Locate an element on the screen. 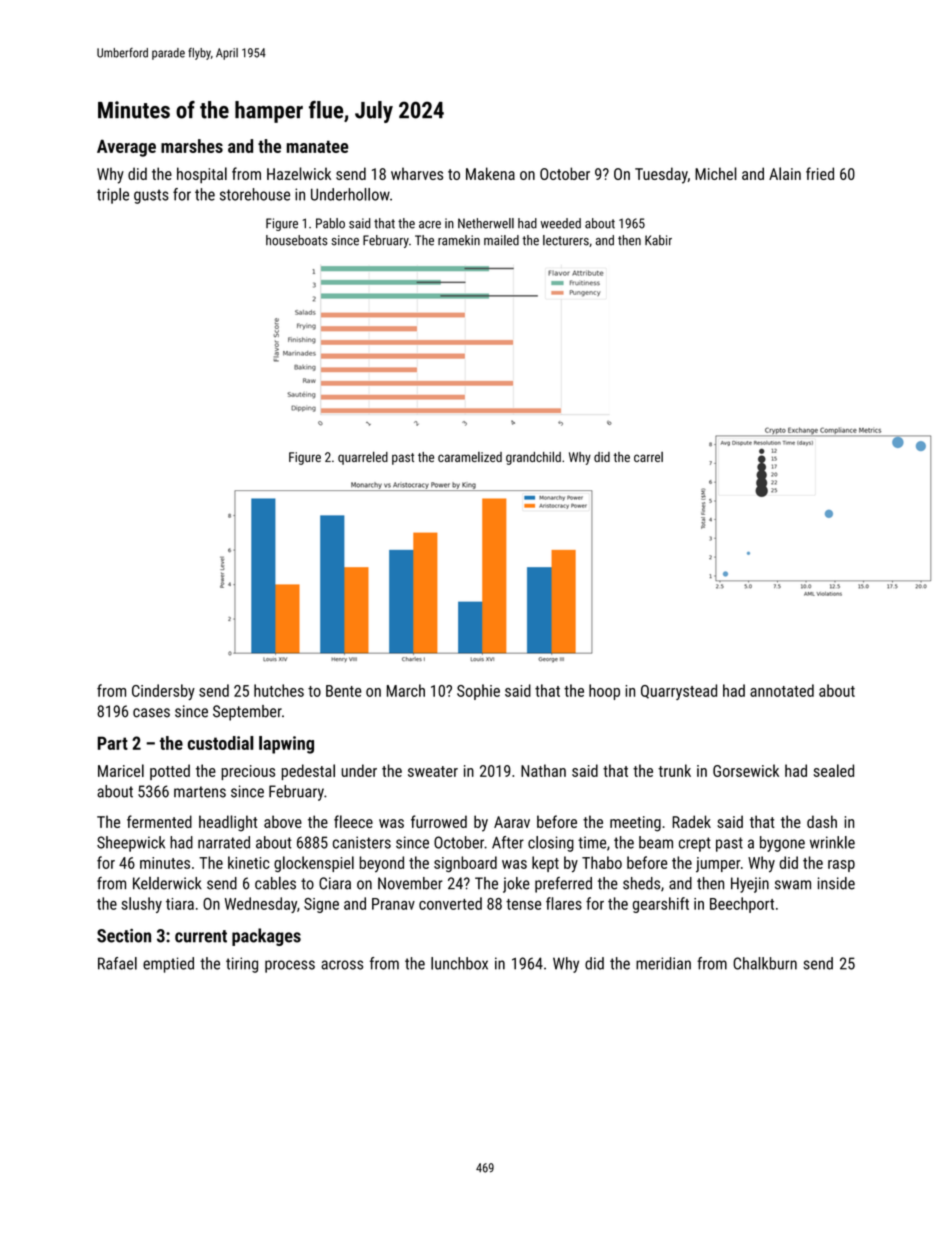 This screenshot has width=952, height=1233. Michel is located at coordinates (716, 173).
